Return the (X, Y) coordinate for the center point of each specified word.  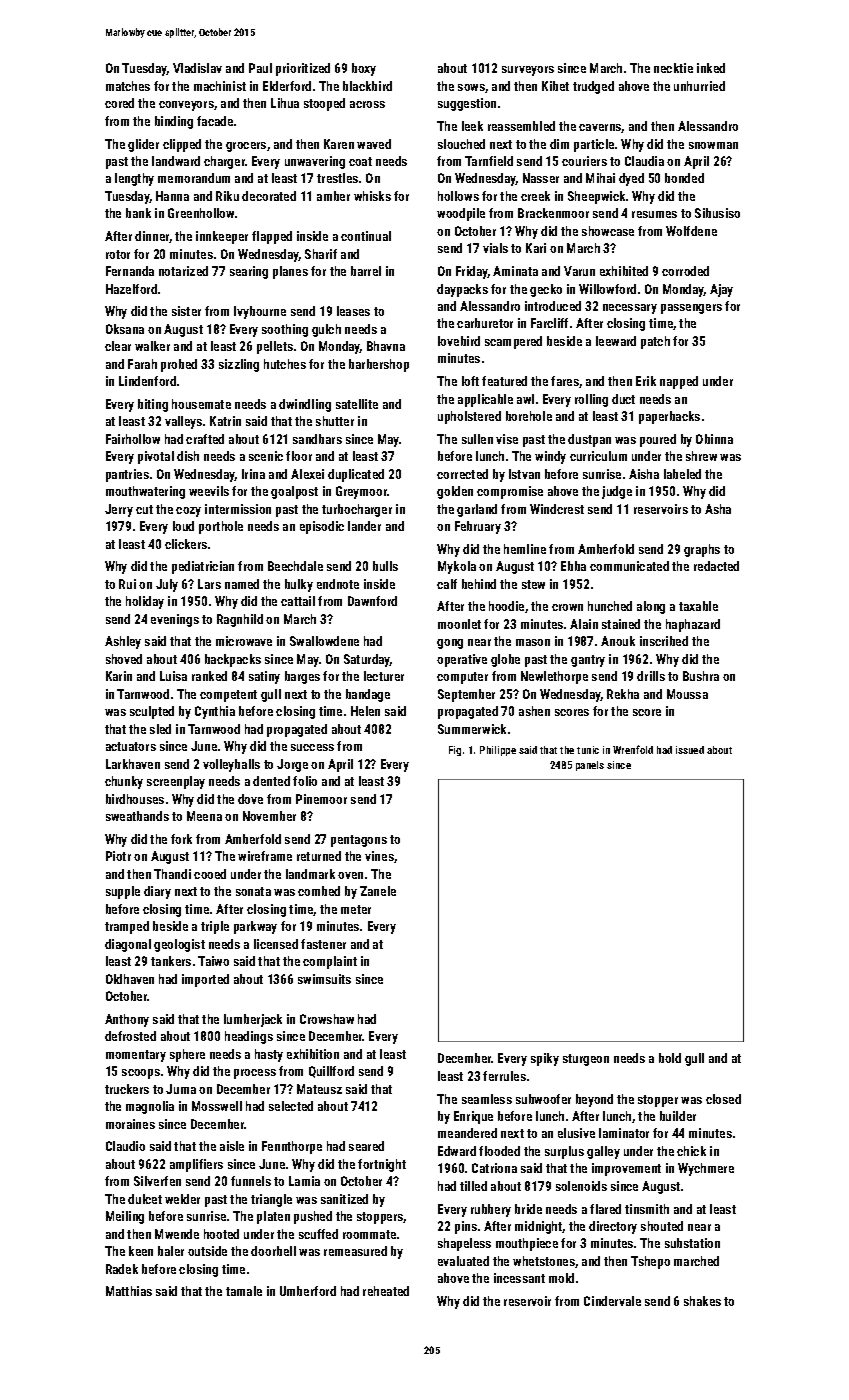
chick (691, 1151)
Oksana (125, 329)
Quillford (331, 1072)
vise (507, 439)
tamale (244, 1291)
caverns (600, 128)
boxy (364, 69)
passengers (691, 309)
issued (690, 750)
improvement (626, 1169)
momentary (136, 1056)
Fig (455, 751)
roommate (369, 1234)
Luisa (173, 676)
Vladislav (197, 68)
